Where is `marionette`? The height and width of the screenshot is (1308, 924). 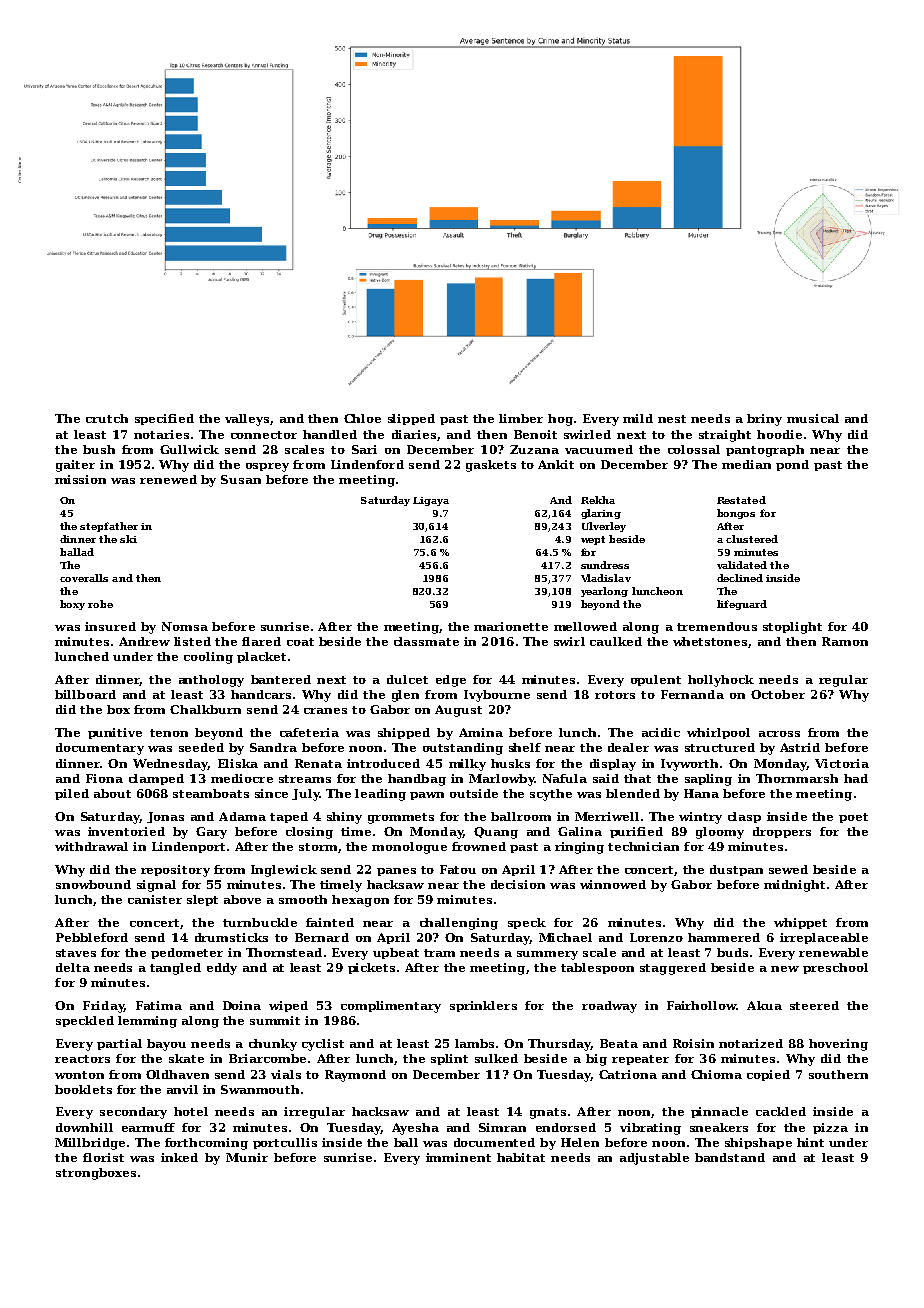 marionette is located at coordinates (511, 626).
